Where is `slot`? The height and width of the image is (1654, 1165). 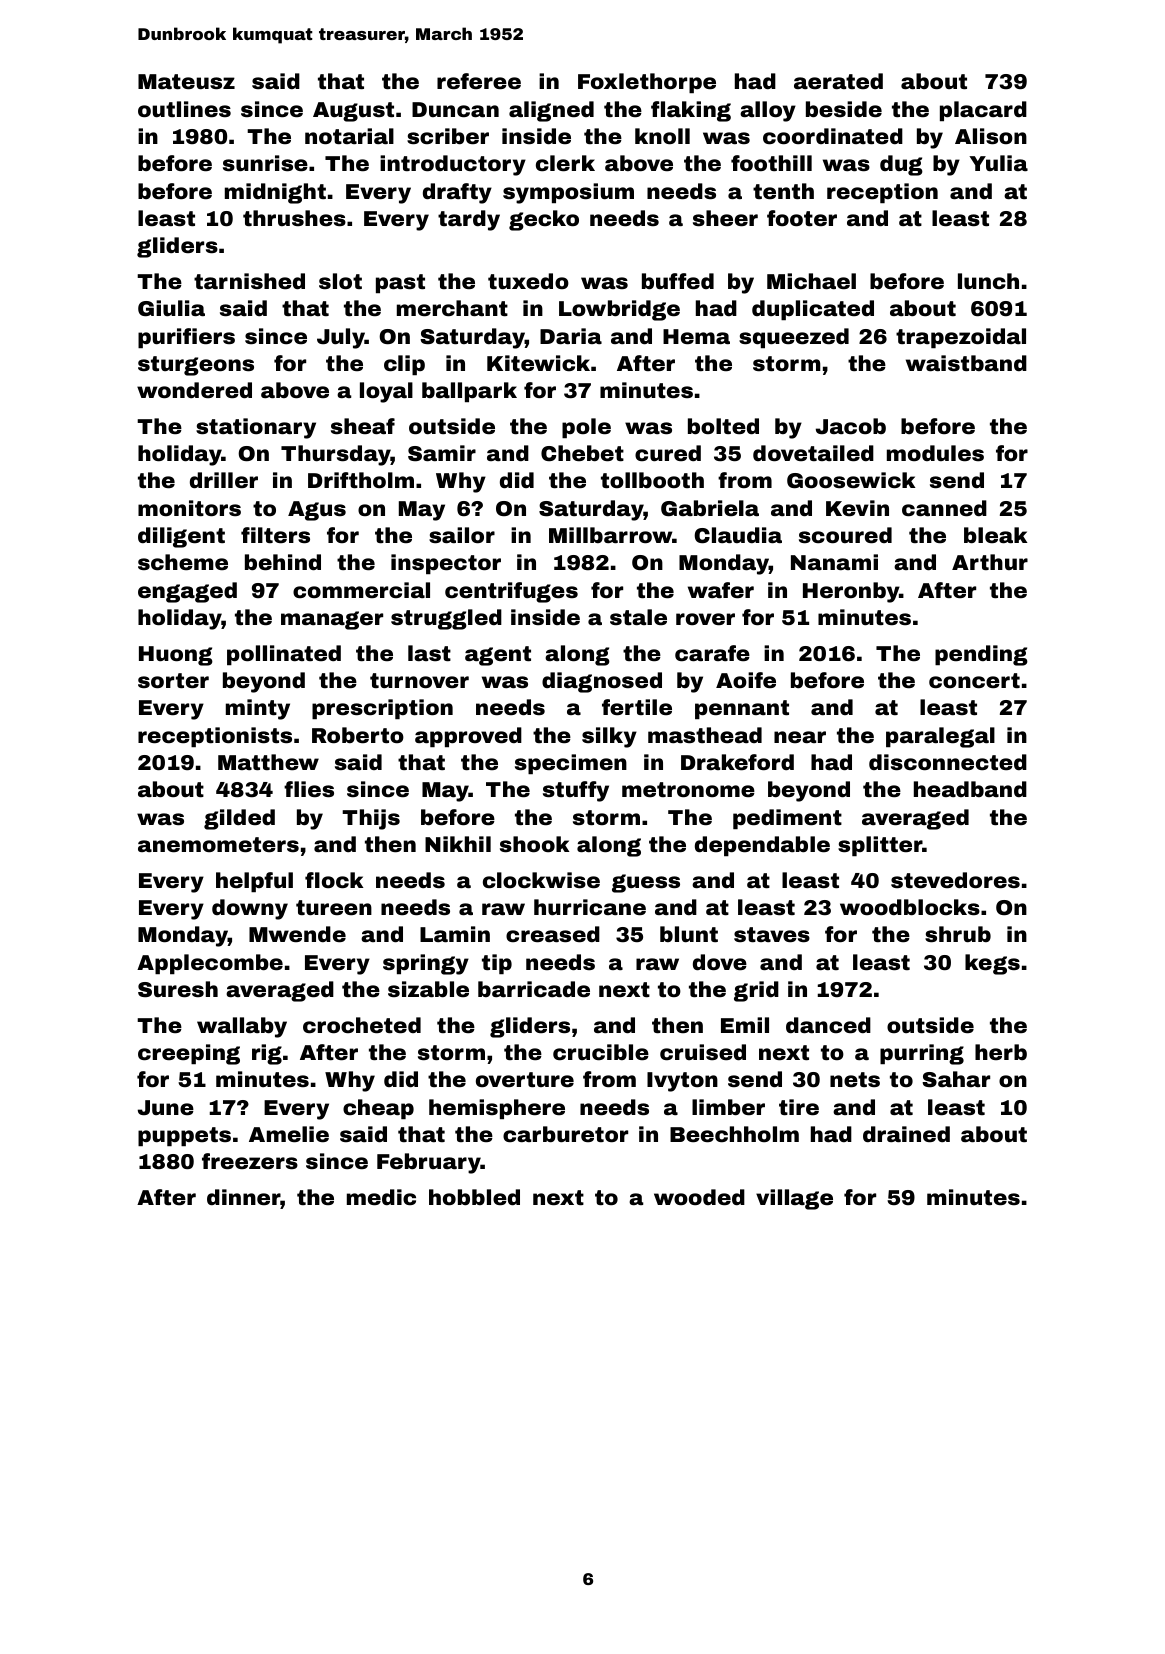
slot is located at coordinates (340, 281).
